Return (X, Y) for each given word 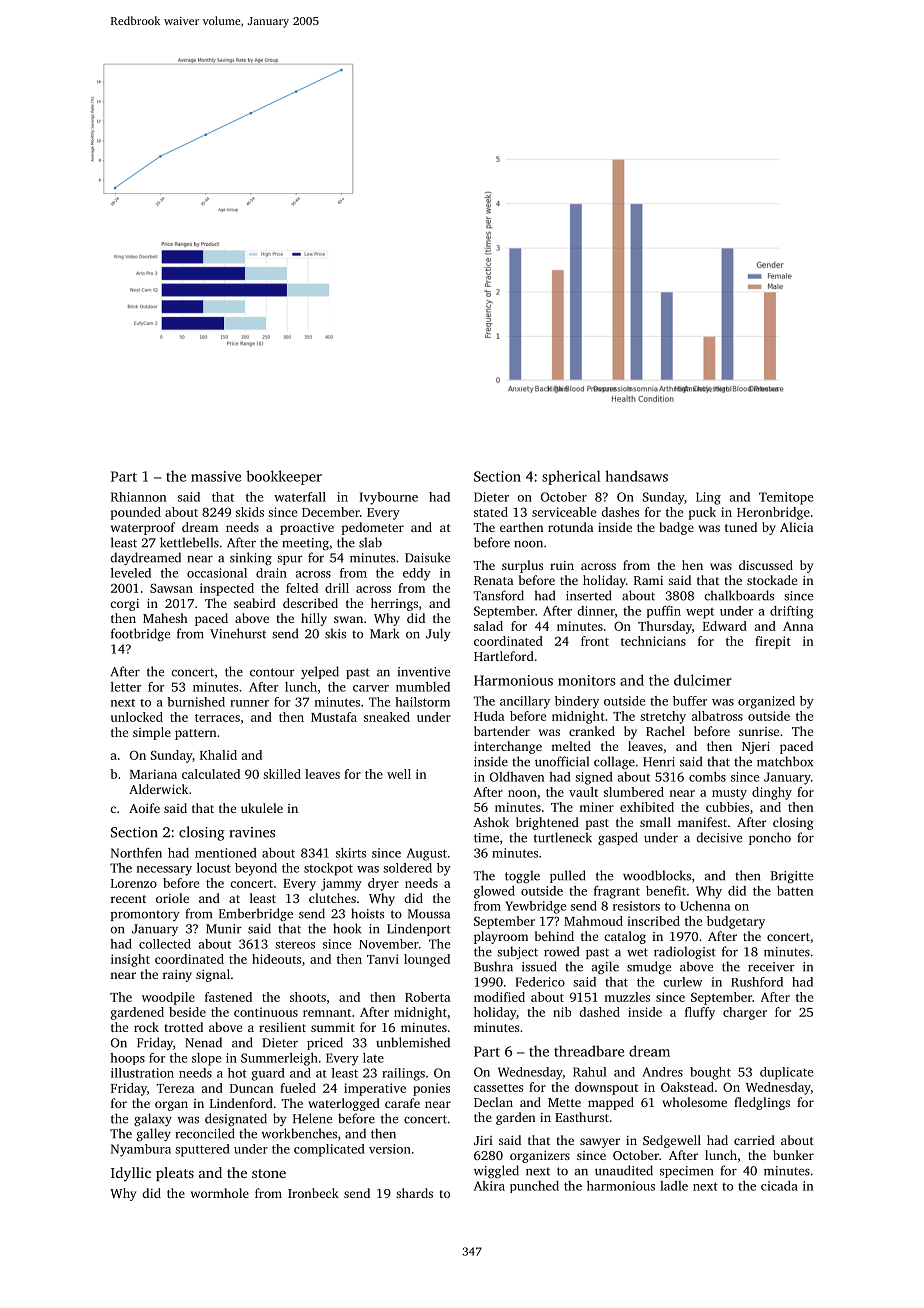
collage (614, 762)
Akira (489, 1186)
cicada (779, 1186)
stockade (772, 580)
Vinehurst (238, 633)
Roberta (428, 997)
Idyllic (131, 1174)
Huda (489, 716)
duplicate (786, 1073)
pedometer (372, 528)
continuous (266, 1012)
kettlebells (189, 542)
